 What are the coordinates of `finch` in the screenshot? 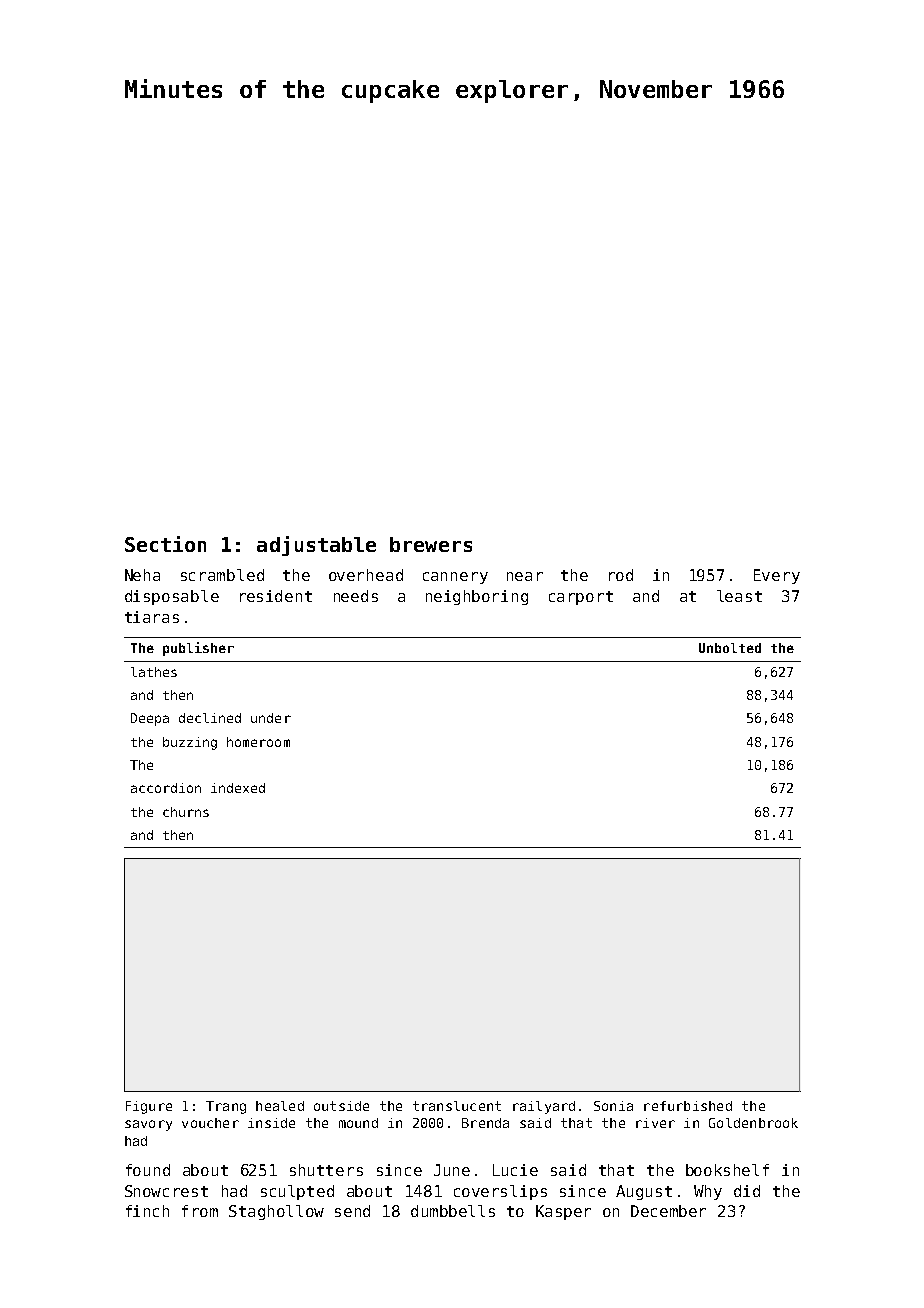 It's located at (147, 1211).
